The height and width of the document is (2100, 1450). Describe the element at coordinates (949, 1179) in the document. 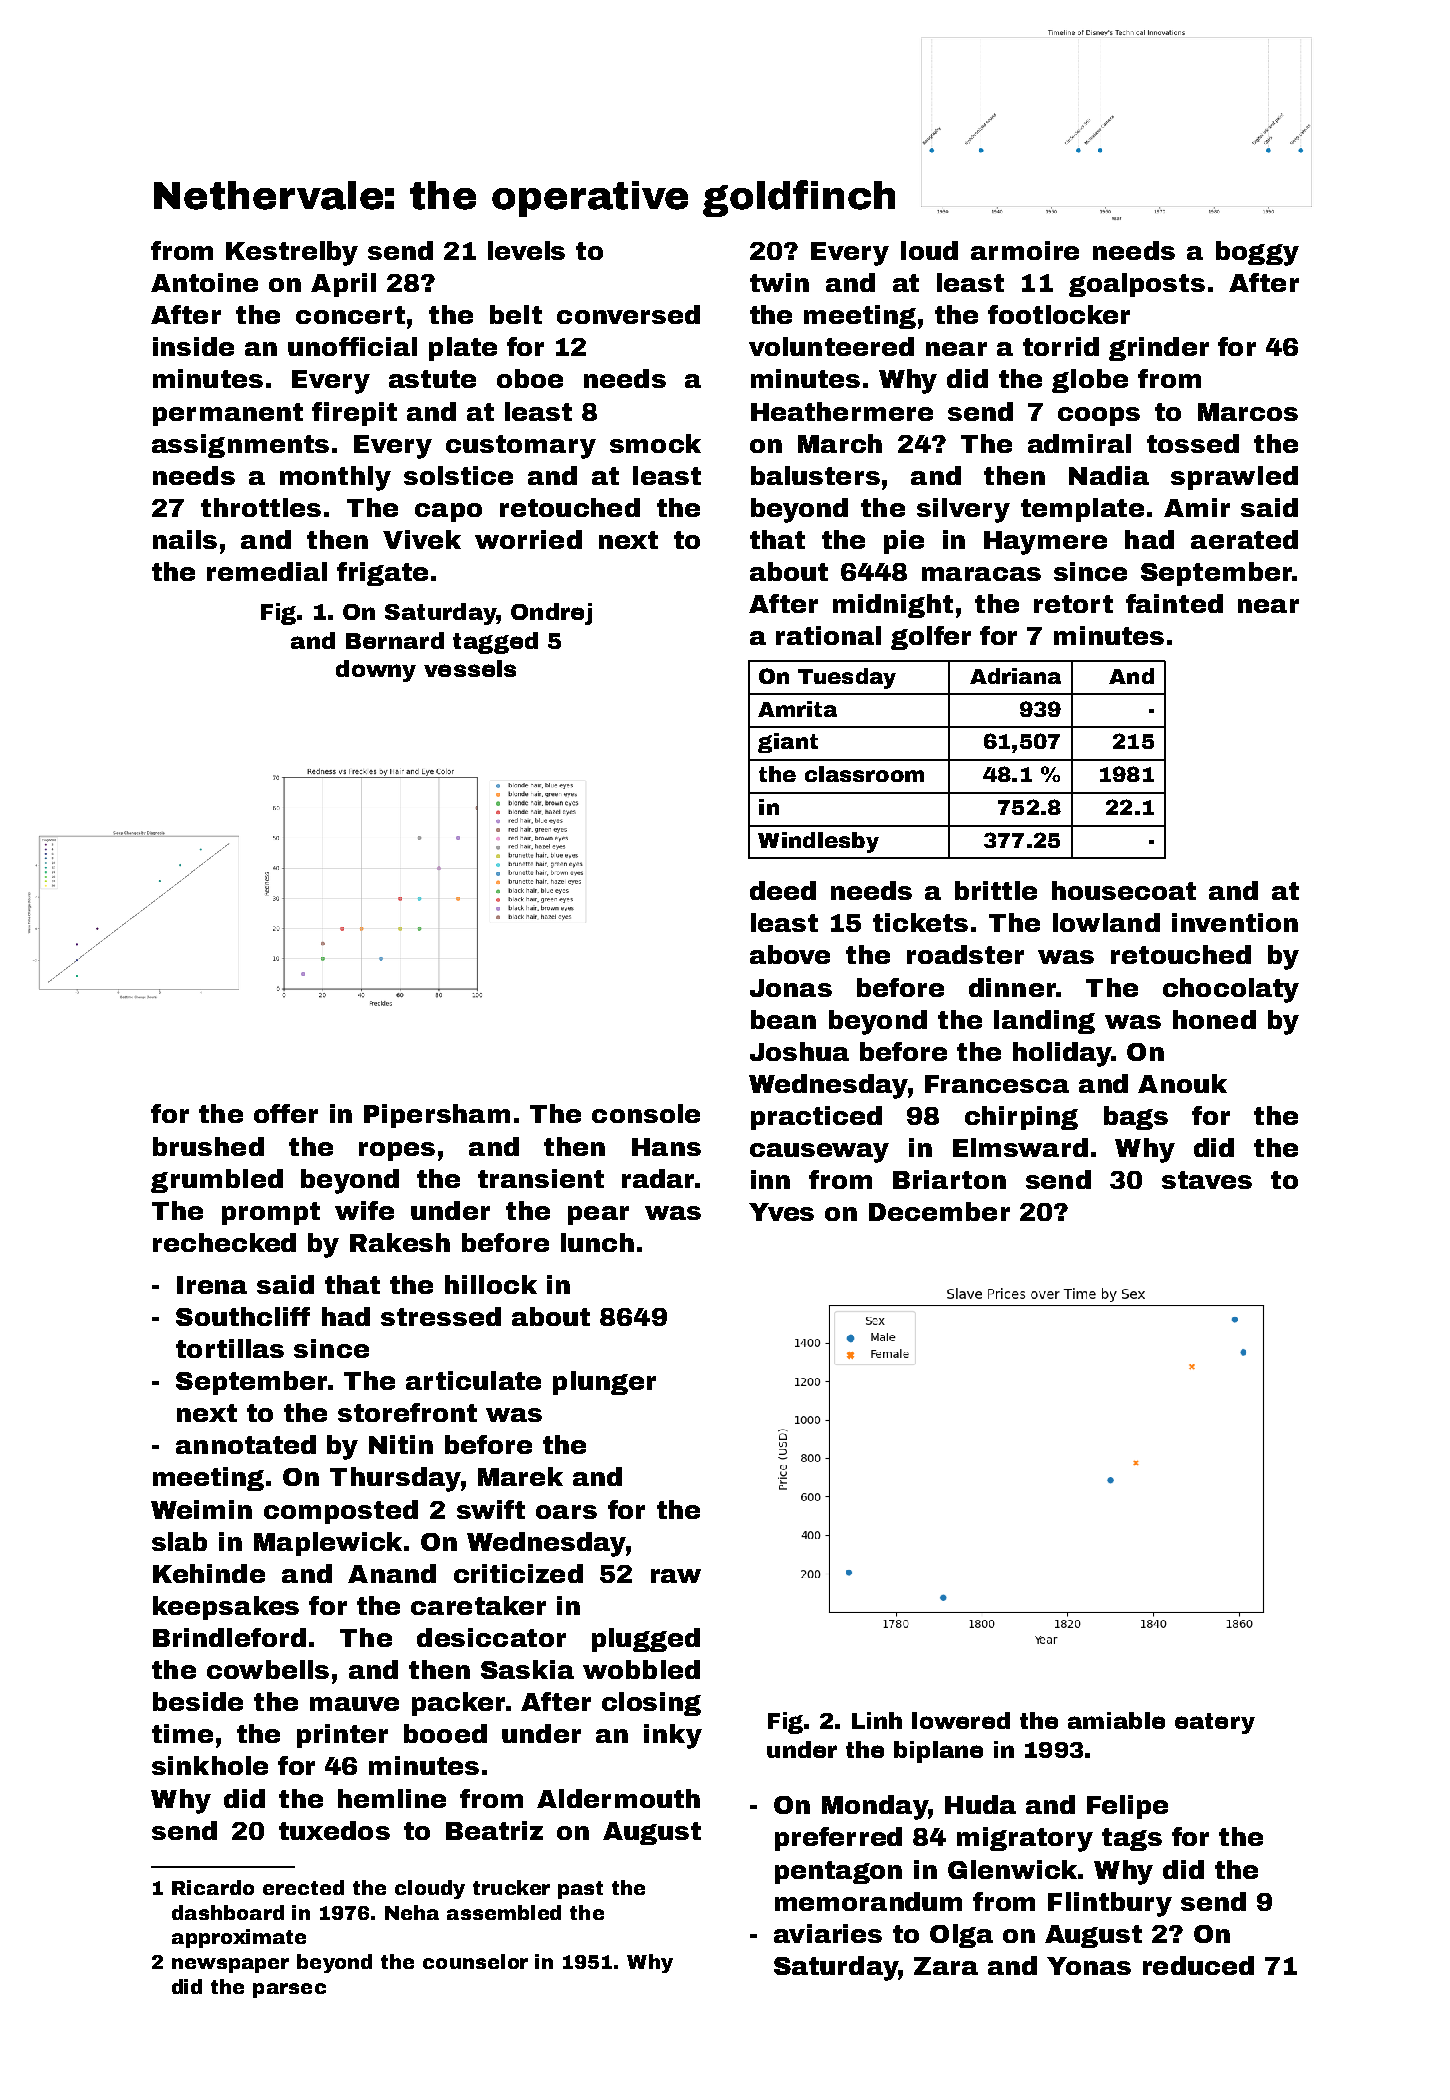

I see `Briarton` at that location.
